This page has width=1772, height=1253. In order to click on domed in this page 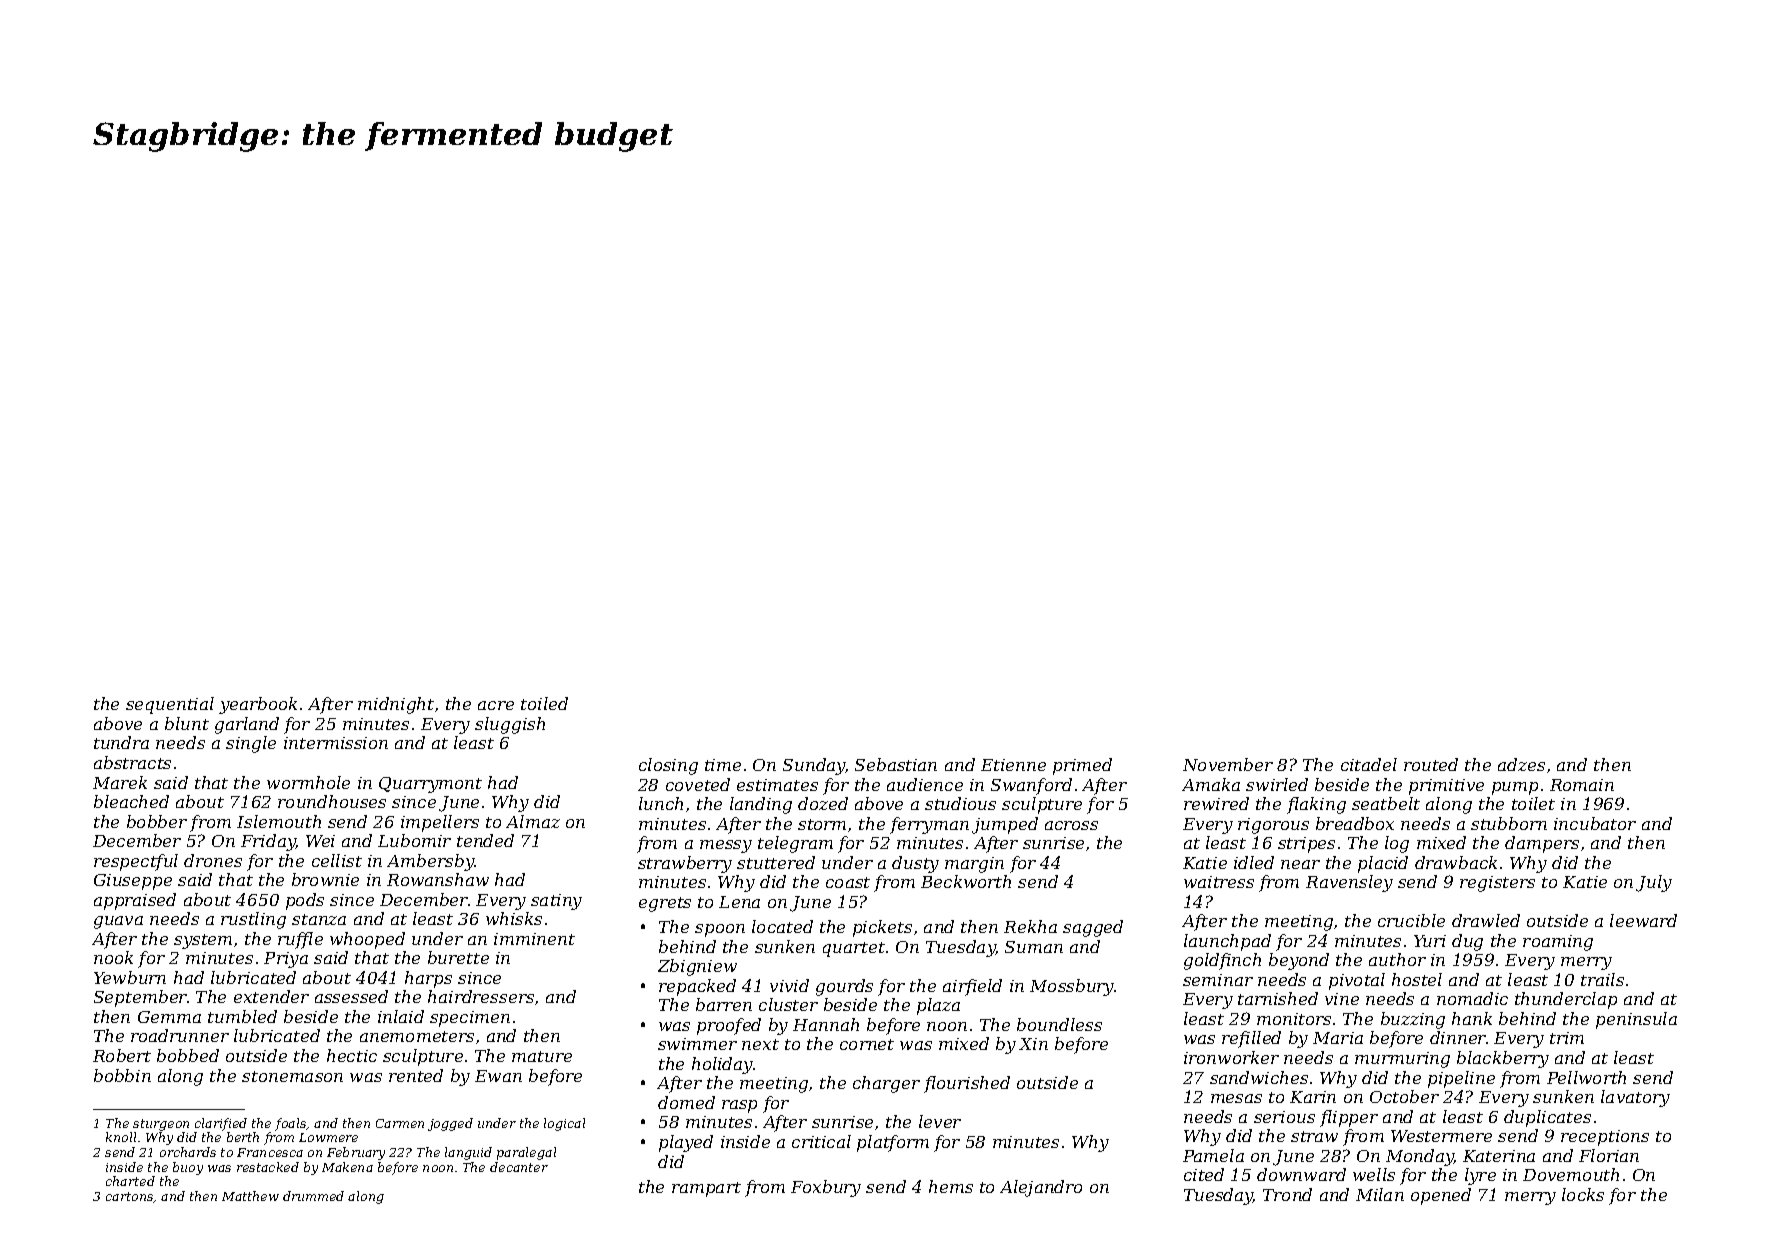, I will do `click(686, 1102)`.
